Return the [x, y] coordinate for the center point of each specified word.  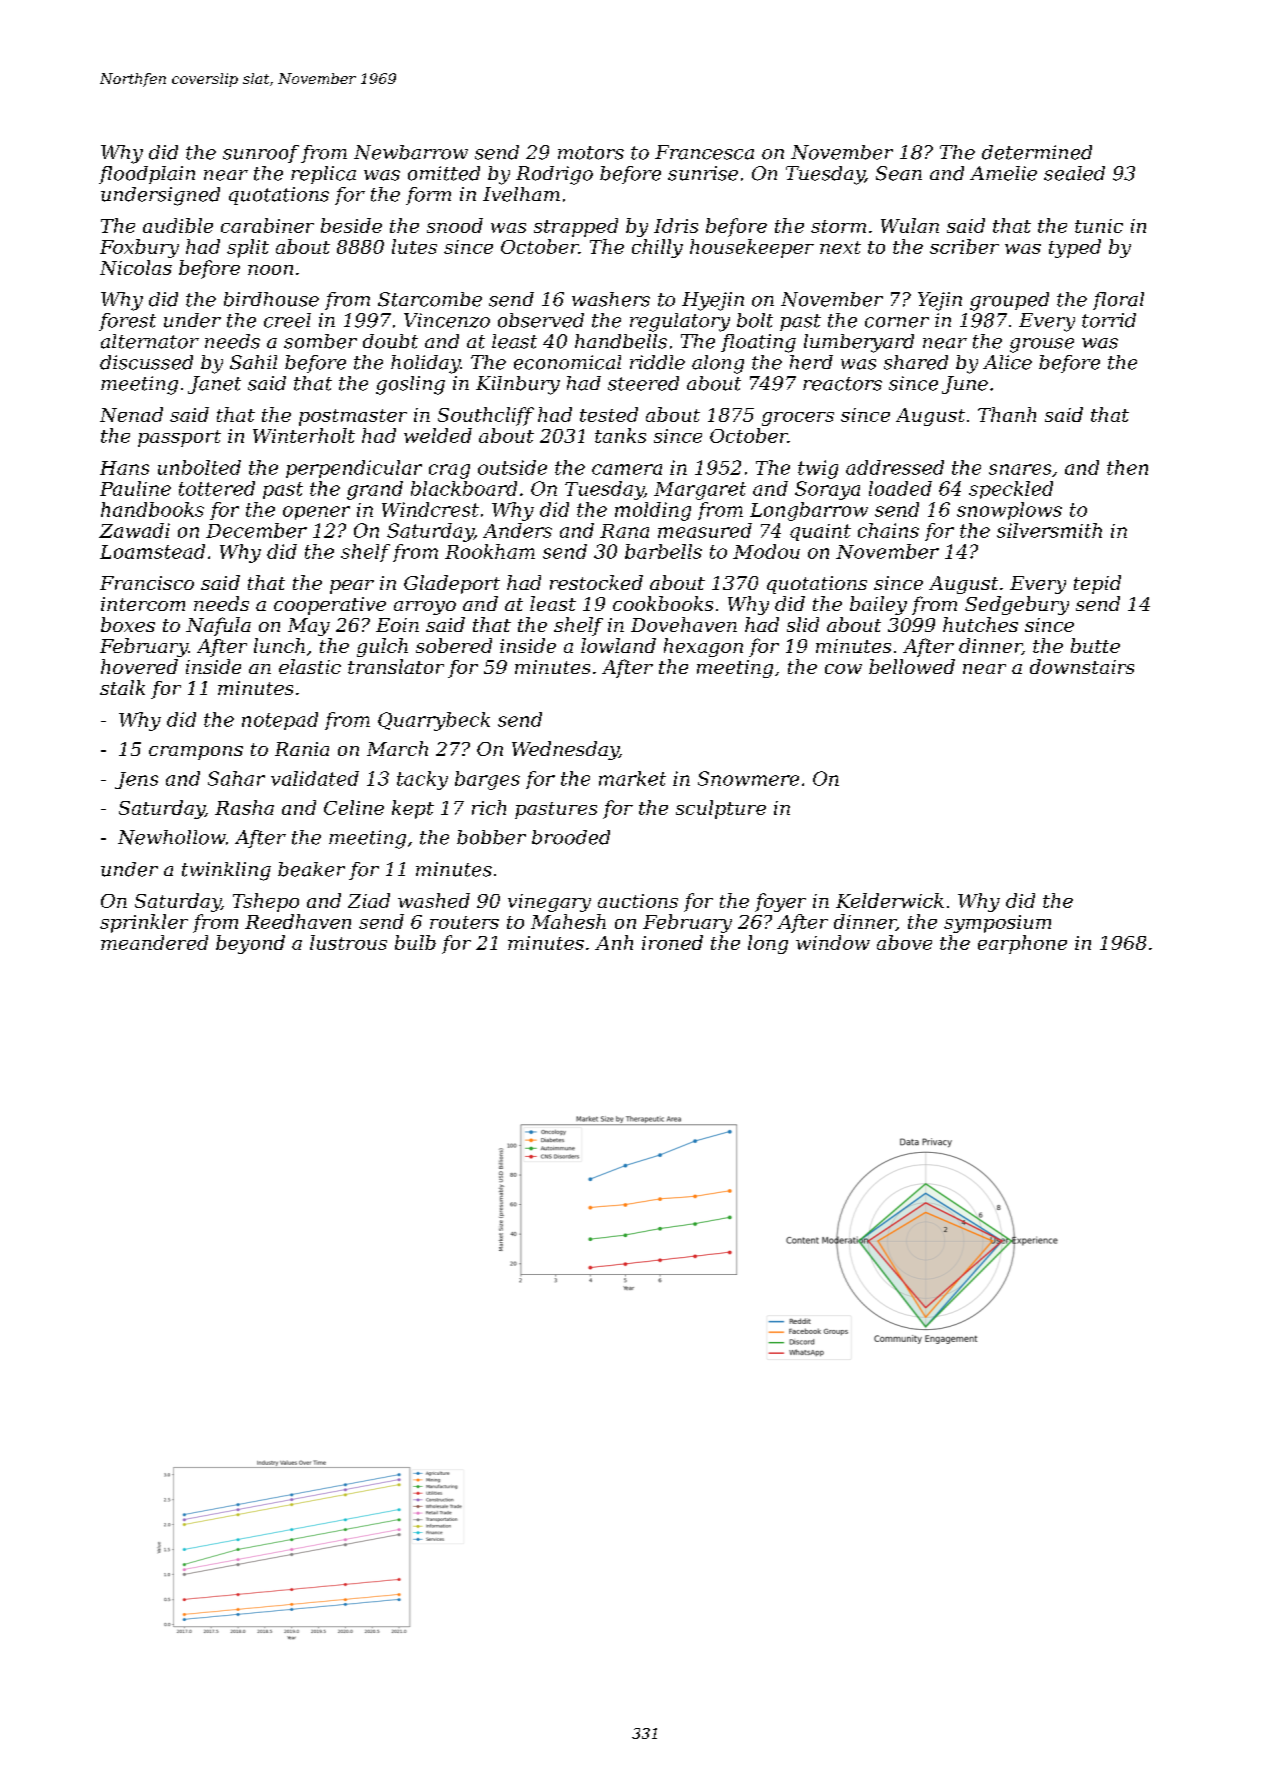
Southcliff [486, 416]
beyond [250, 944]
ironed [672, 942]
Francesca [704, 152]
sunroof [261, 154]
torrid [1109, 320]
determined [1037, 152]
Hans [124, 468]
